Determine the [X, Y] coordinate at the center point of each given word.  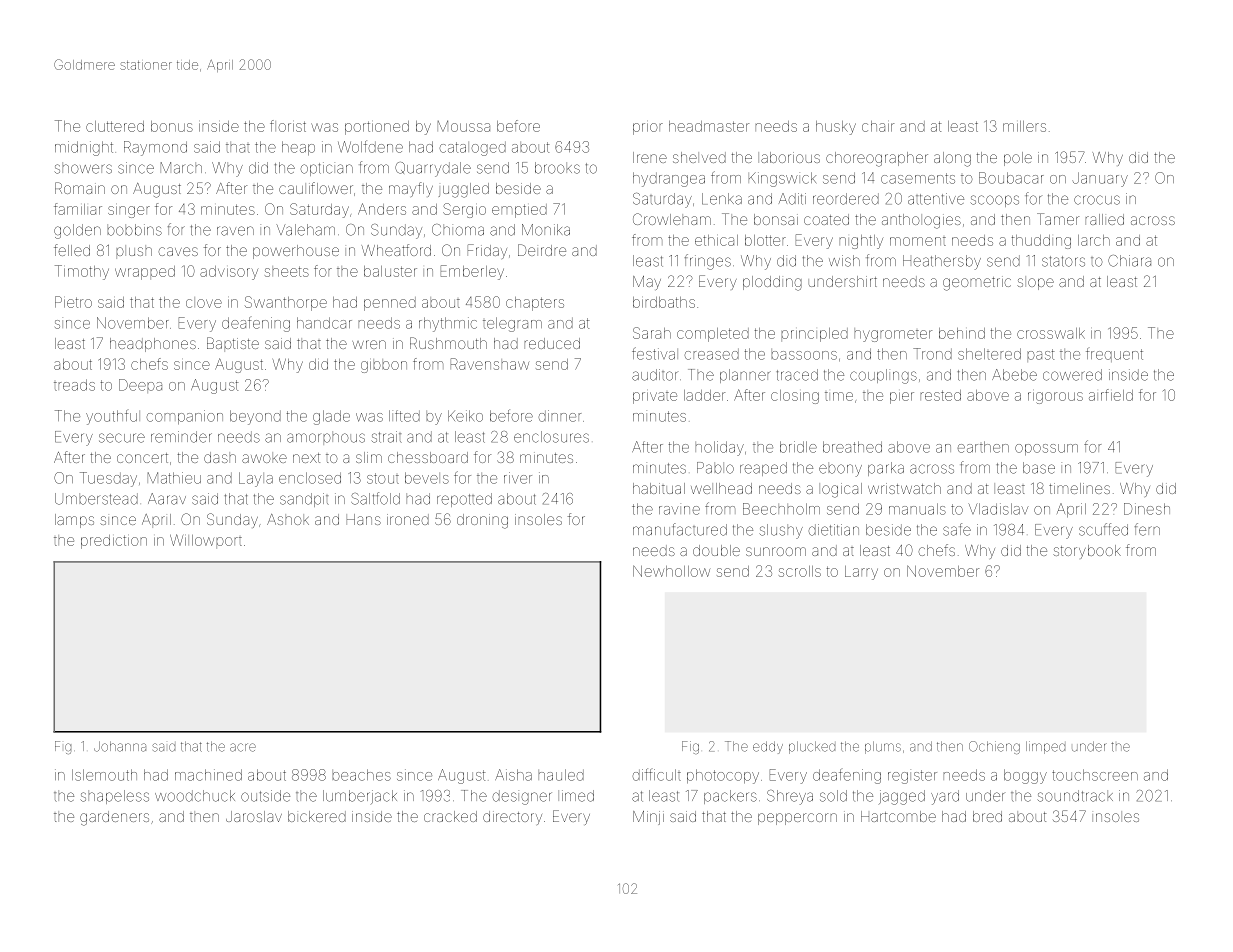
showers [83, 168]
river [518, 478]
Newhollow [671, 571]
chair [878, 126]
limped [1045, 747]
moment [918, 241]
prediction [114, 542]
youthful [113, 417]
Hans [364, 519]
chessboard [428, 457]
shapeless [114, 797]
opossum [1046, 449]
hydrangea [669, 179]
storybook [1087, 552]
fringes [708, 262]
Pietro [73, 302]
